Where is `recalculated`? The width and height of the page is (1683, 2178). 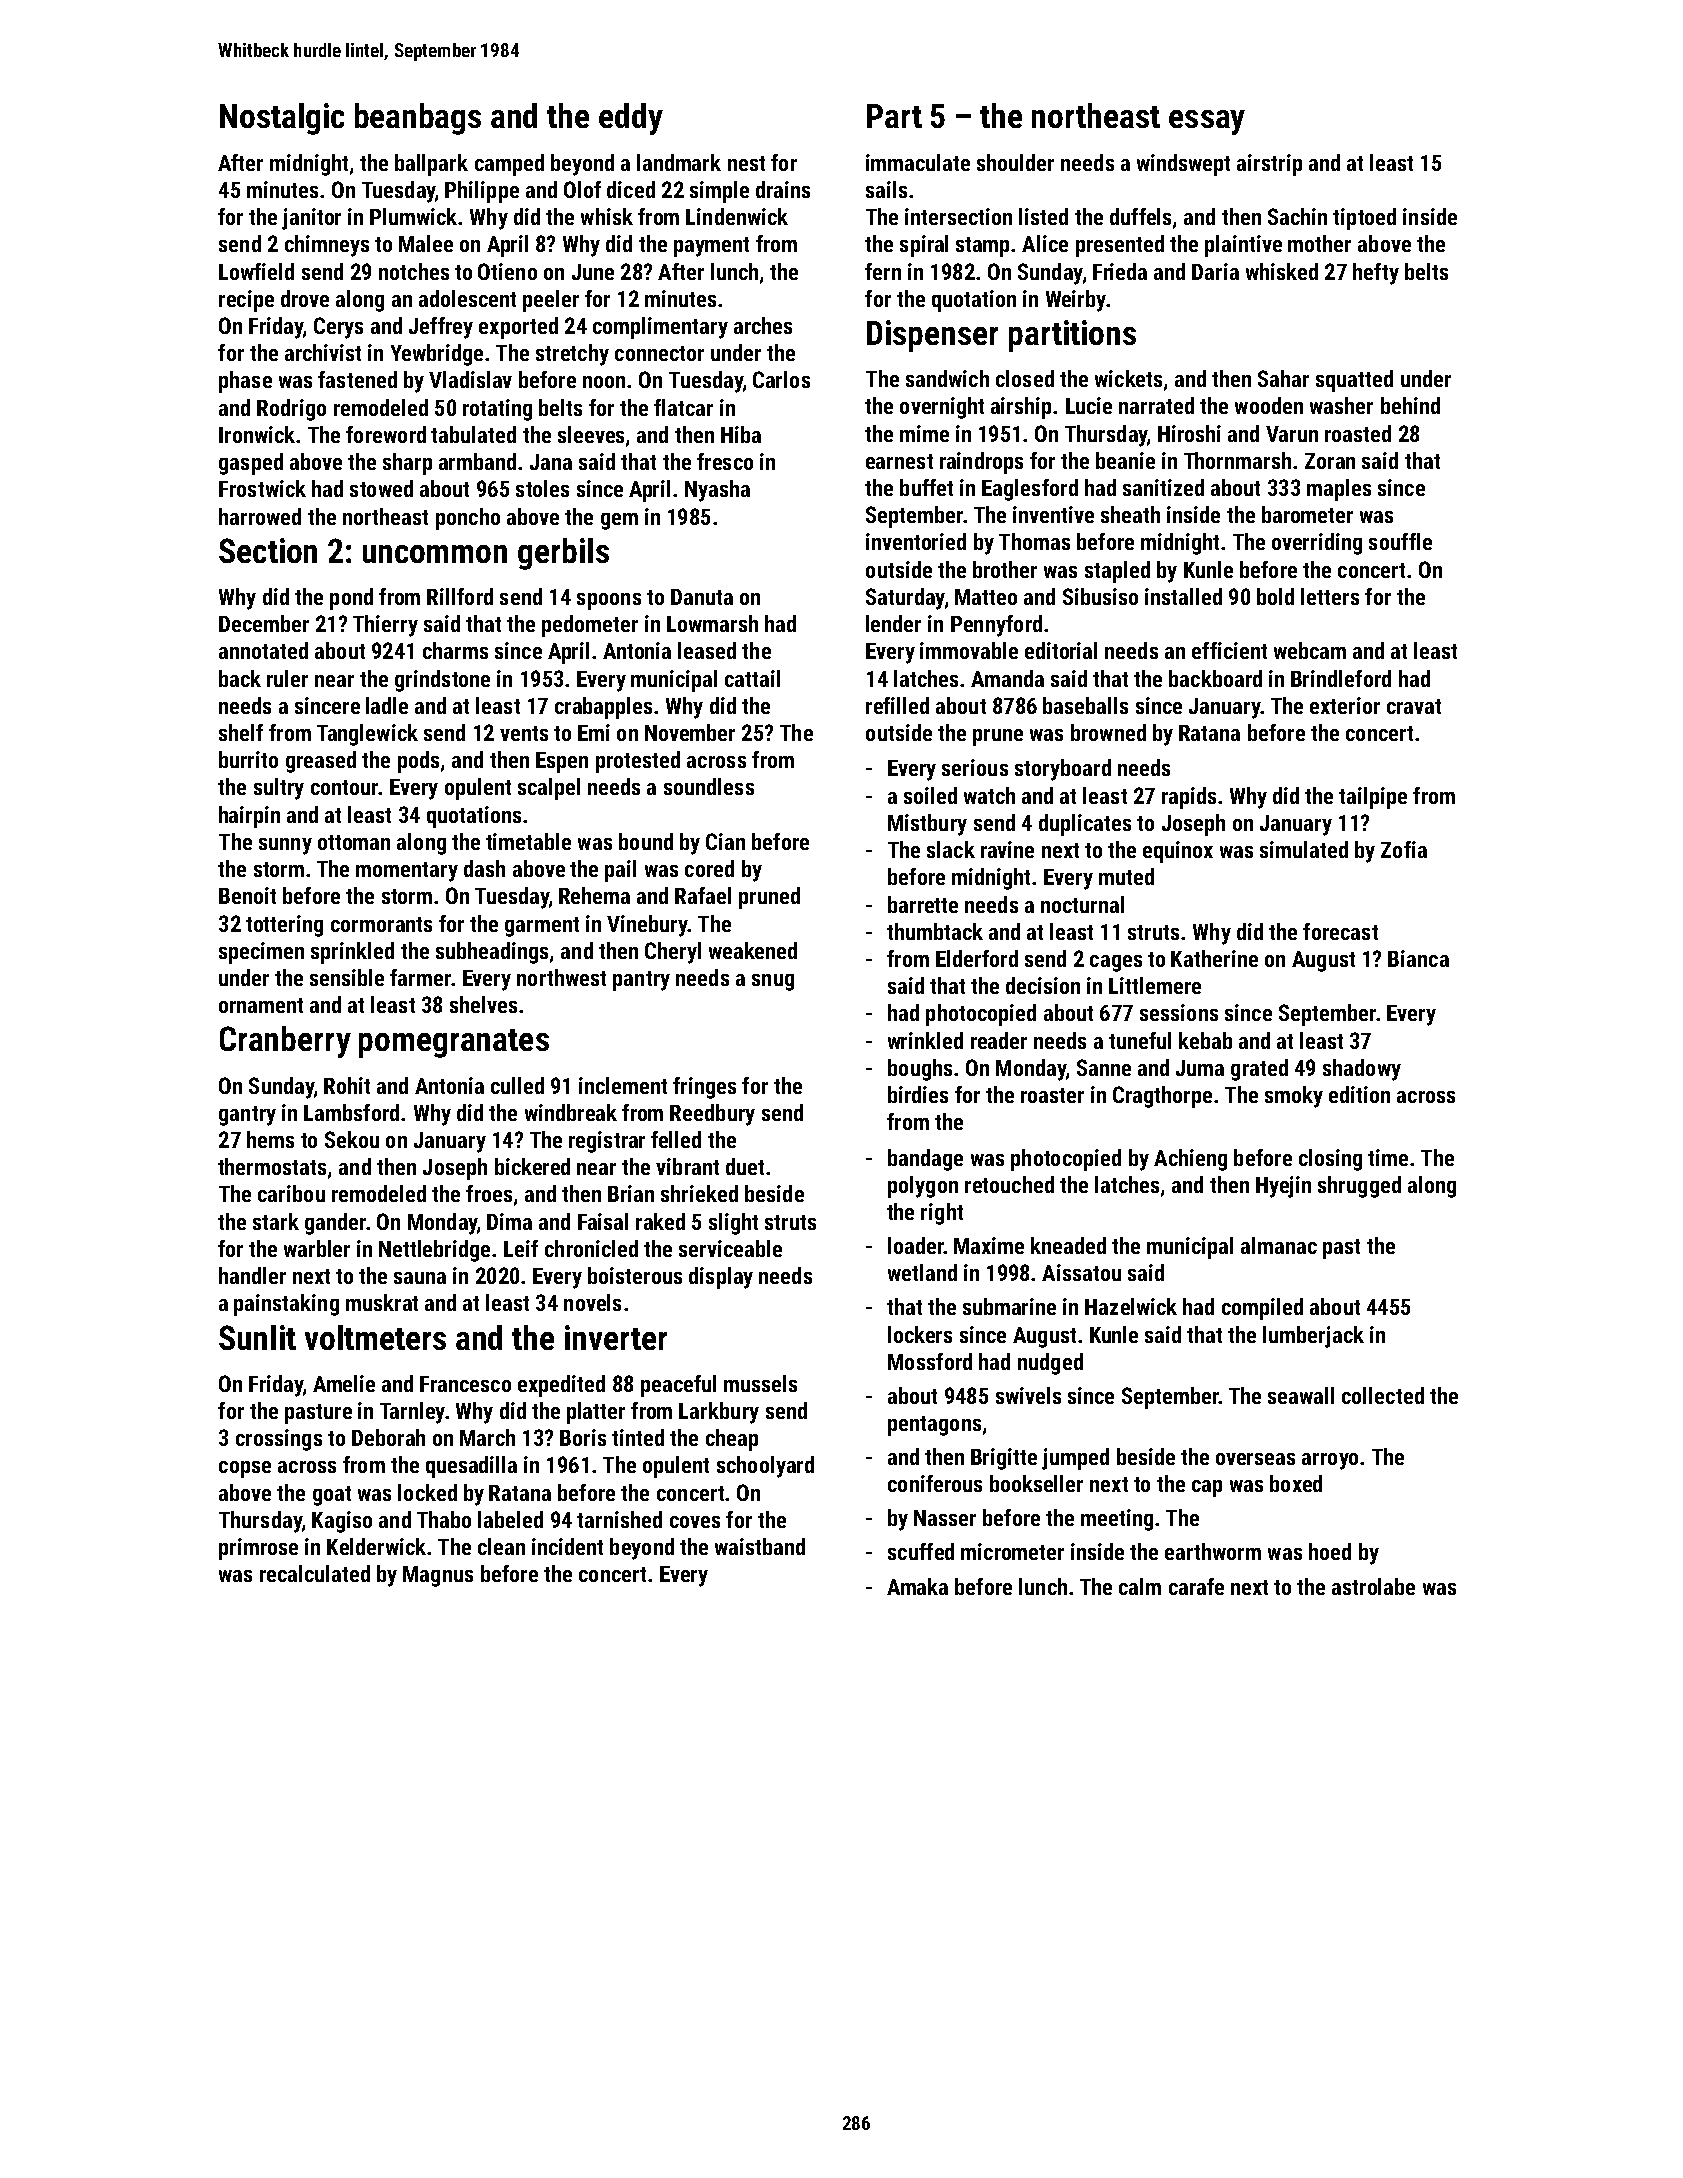 recalculated is located at coordinates (315, 1573).
